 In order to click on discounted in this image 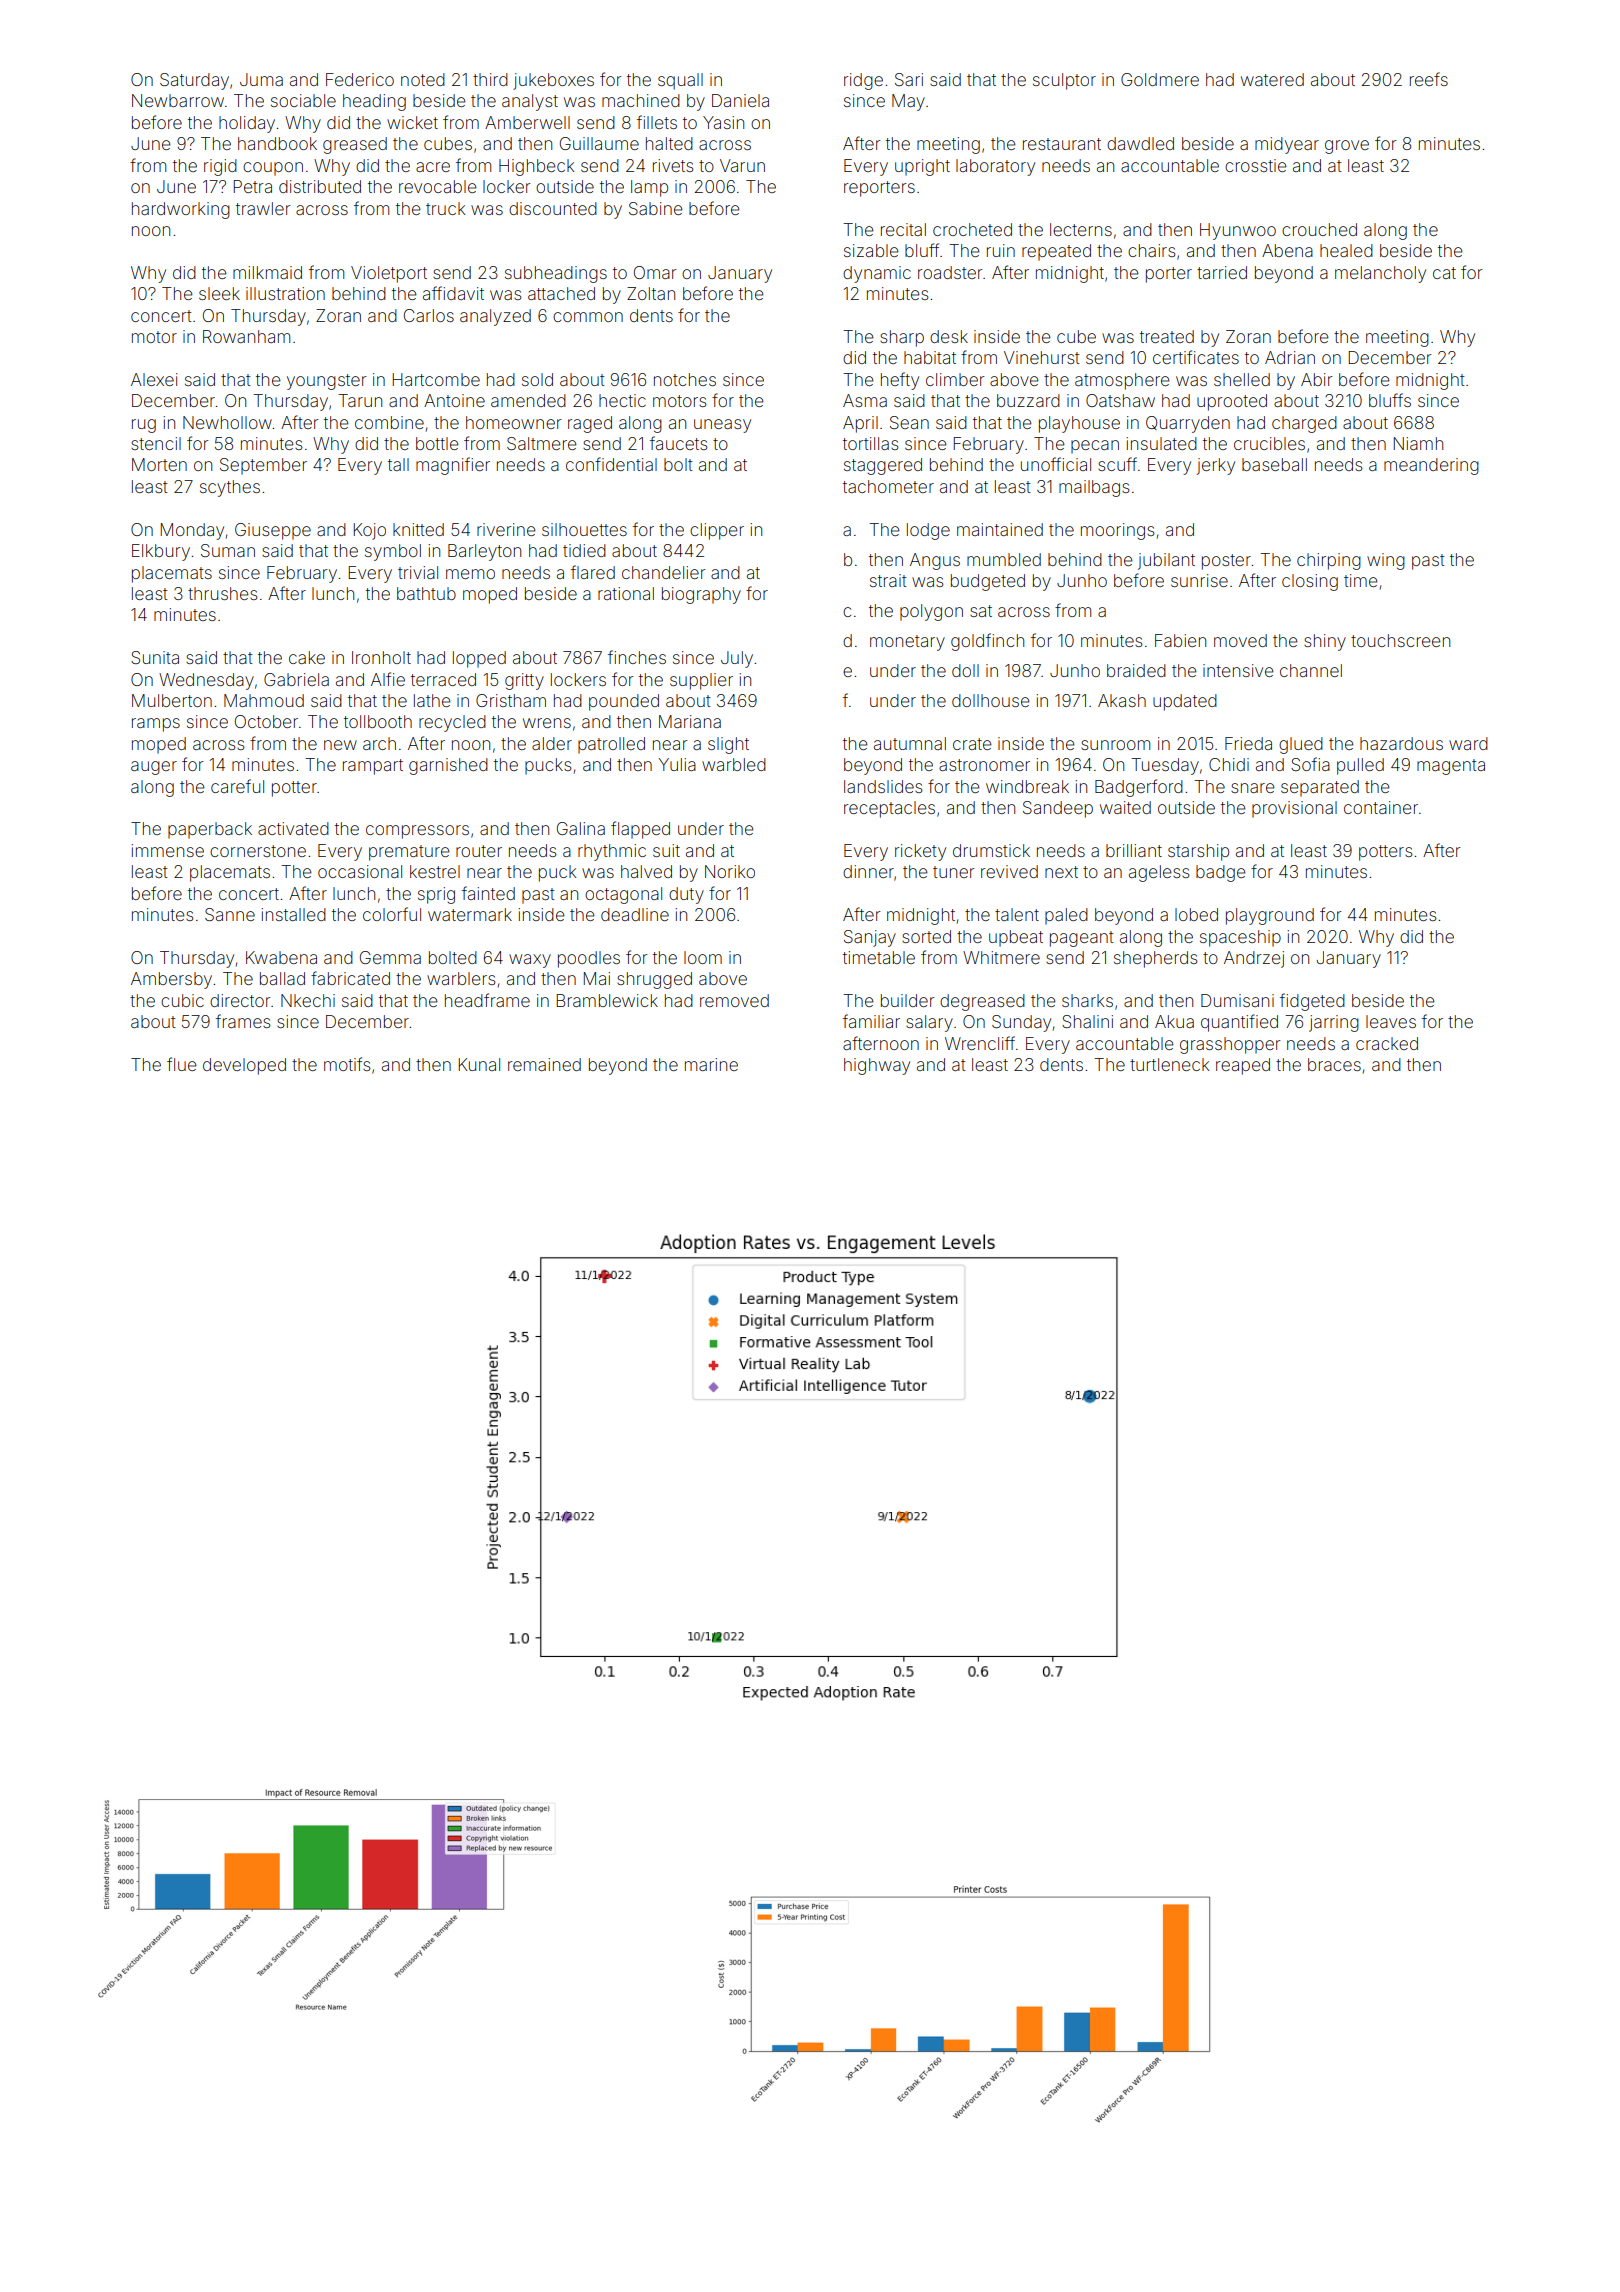, I will do `click(553, 208)`.
